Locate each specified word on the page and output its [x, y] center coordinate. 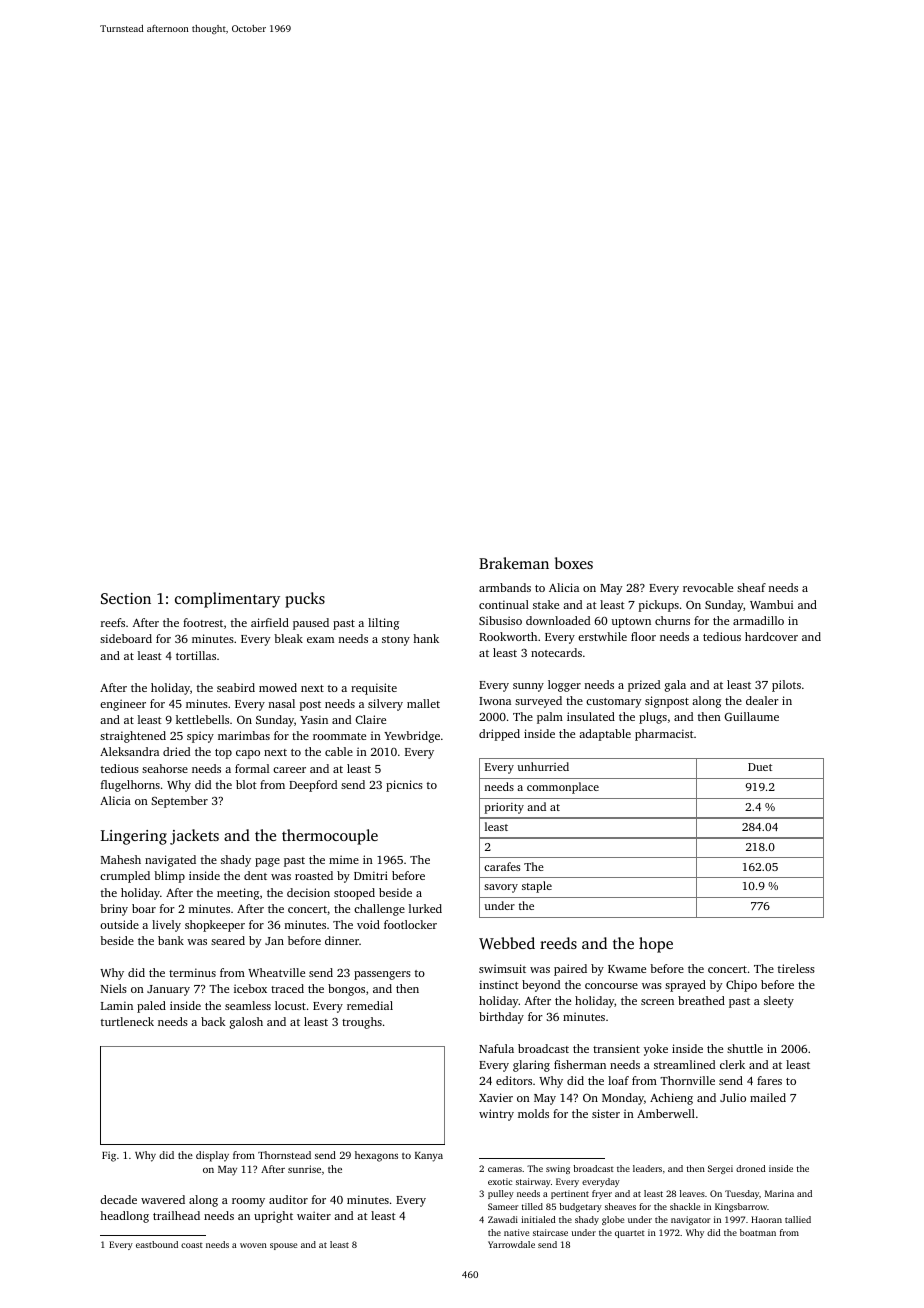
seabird [236, 687]
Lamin [117, 1005]
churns [672, 620]
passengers [382, 975]
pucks [305, 600]
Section [126, 598]
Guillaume [752, 716]
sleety [779, 1002]
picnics [404, 786]
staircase [550, 1232]
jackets [194, 837]
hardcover [771, 636]
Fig [109, 1156]
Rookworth [508, 636]
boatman [758, 1232]
